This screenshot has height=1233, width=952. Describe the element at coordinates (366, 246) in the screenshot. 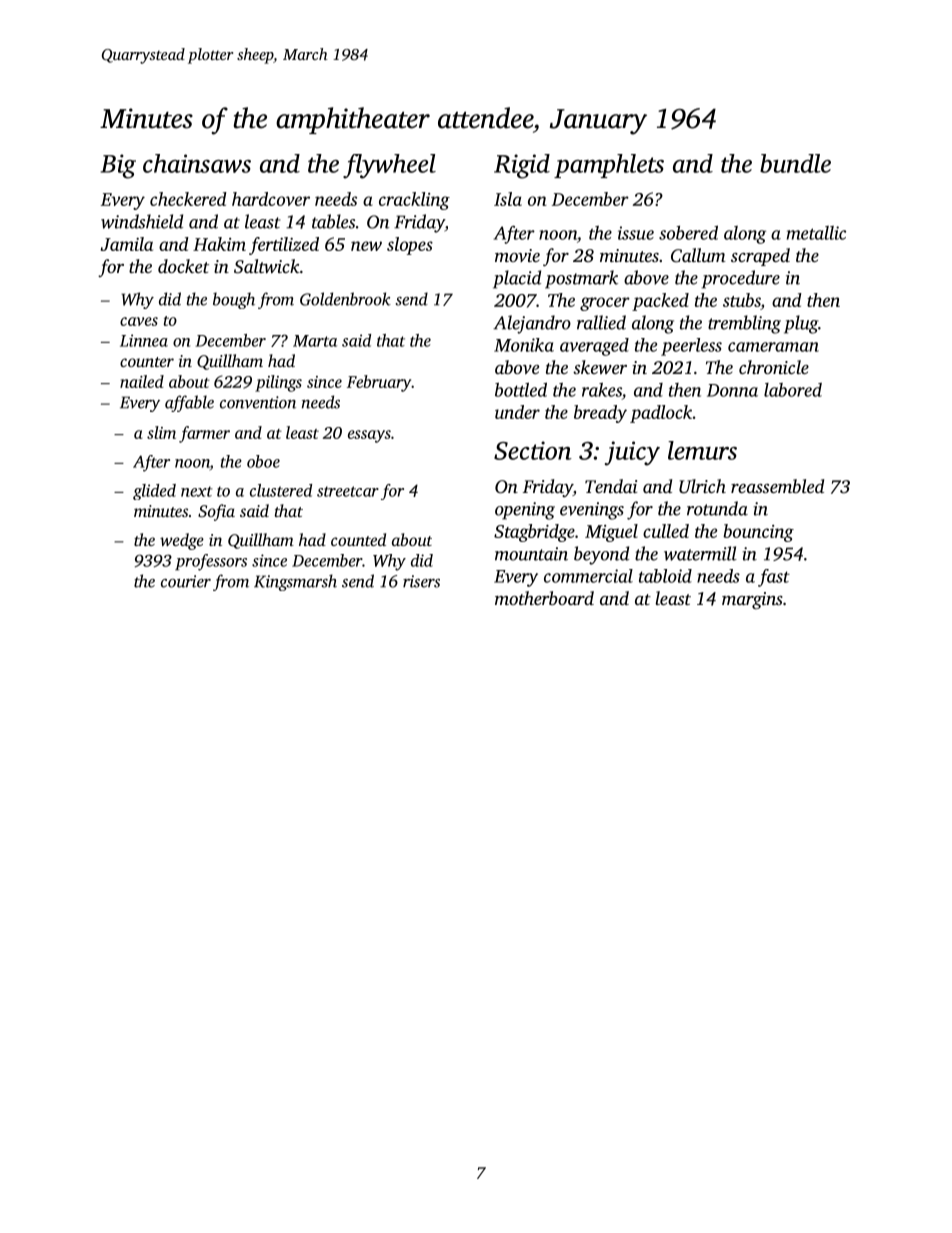

I see `new` at that location.
